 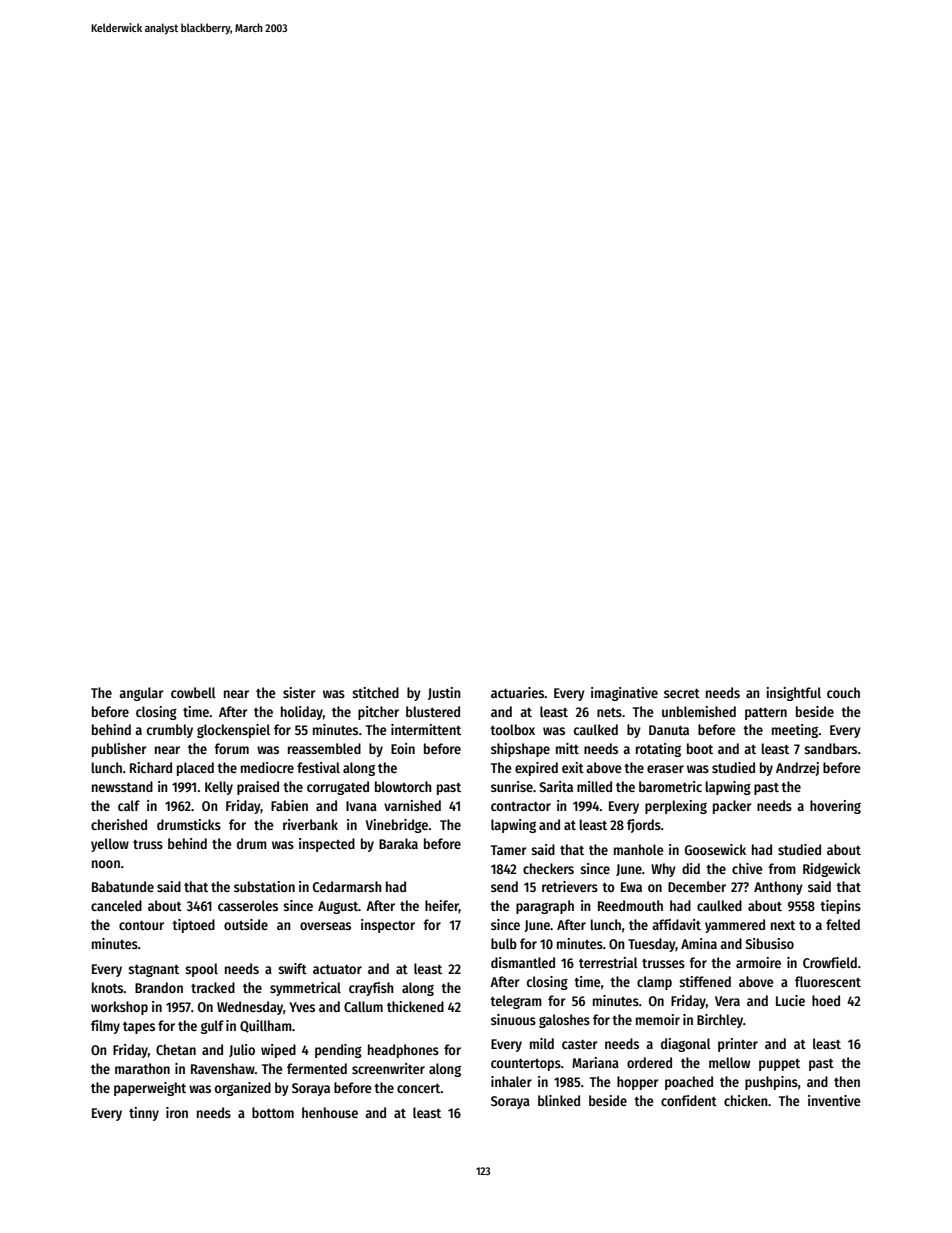 I want to click on noon, so click(x=106, y=864).
